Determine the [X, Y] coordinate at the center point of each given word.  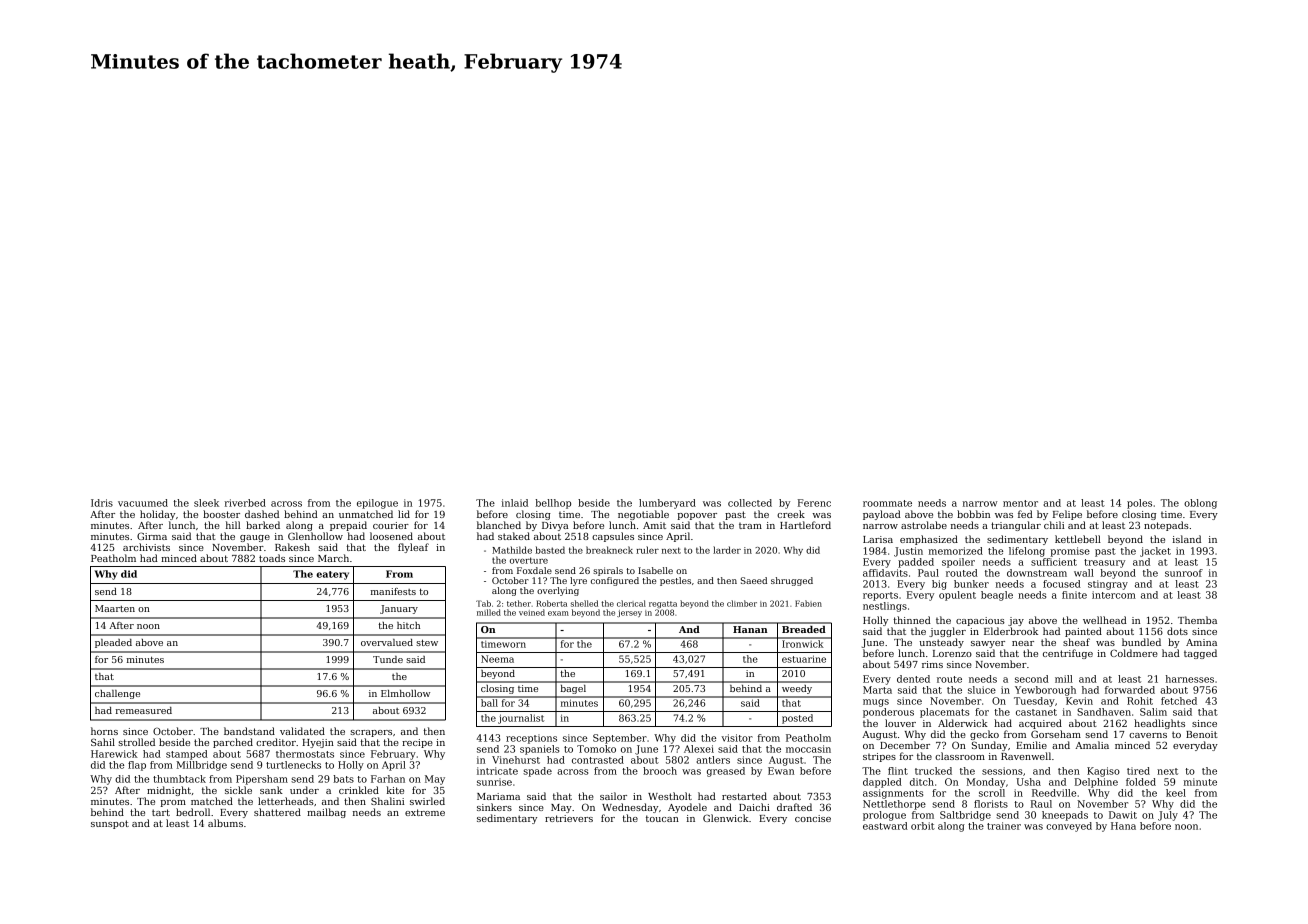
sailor [613, 796]
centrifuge [1068, 654]
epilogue [377, 504]
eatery [332, 575]
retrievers [569, 818]
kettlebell [1078, 539]
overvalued [387, 642]
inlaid [515, 503]
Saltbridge [965, 816]
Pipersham [262, 780]
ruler [647, 550]
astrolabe [924, 525]
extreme [425, 812]
